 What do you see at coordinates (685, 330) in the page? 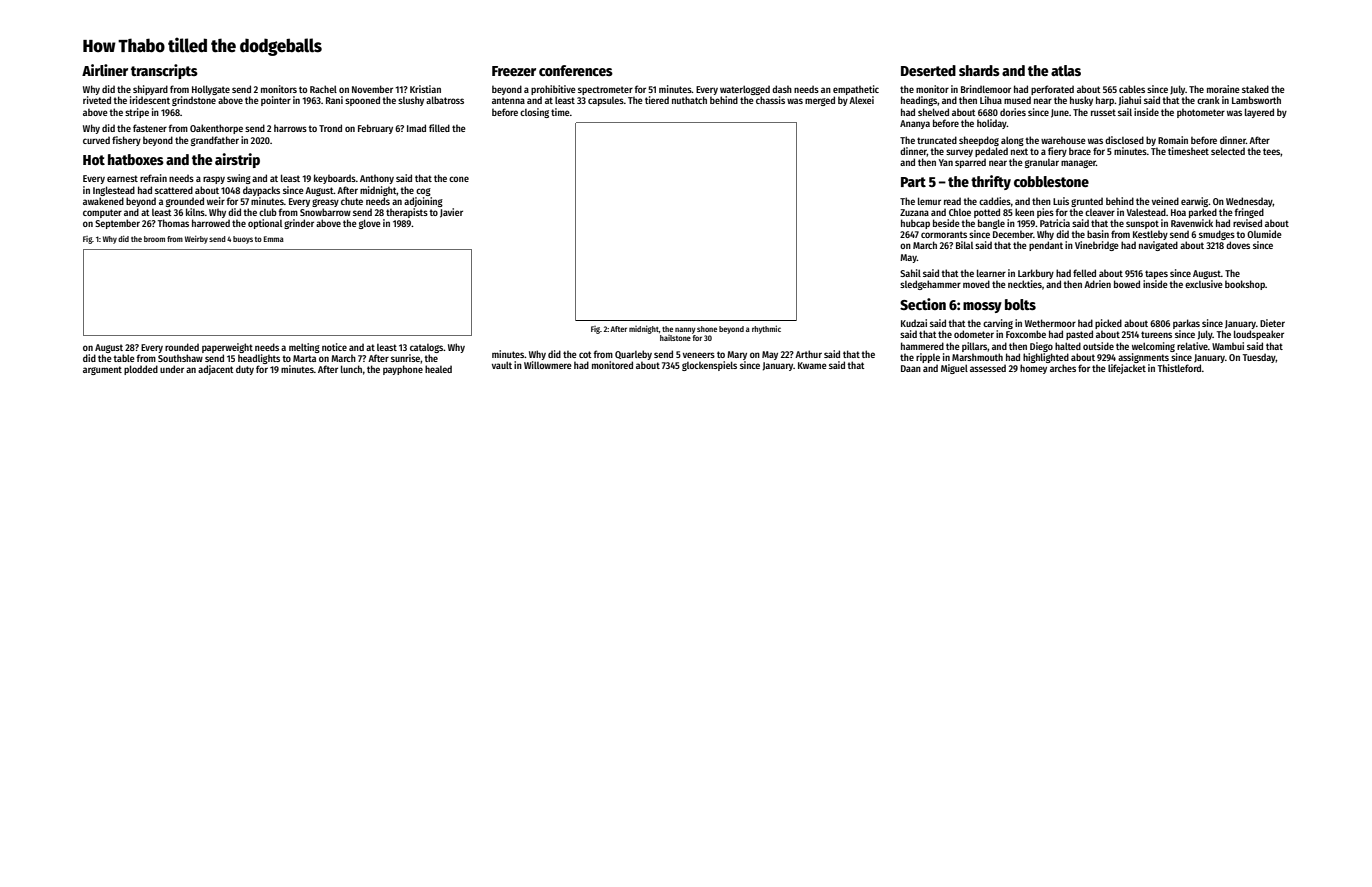
I see `nanny` at bounding box center [685, 330].
